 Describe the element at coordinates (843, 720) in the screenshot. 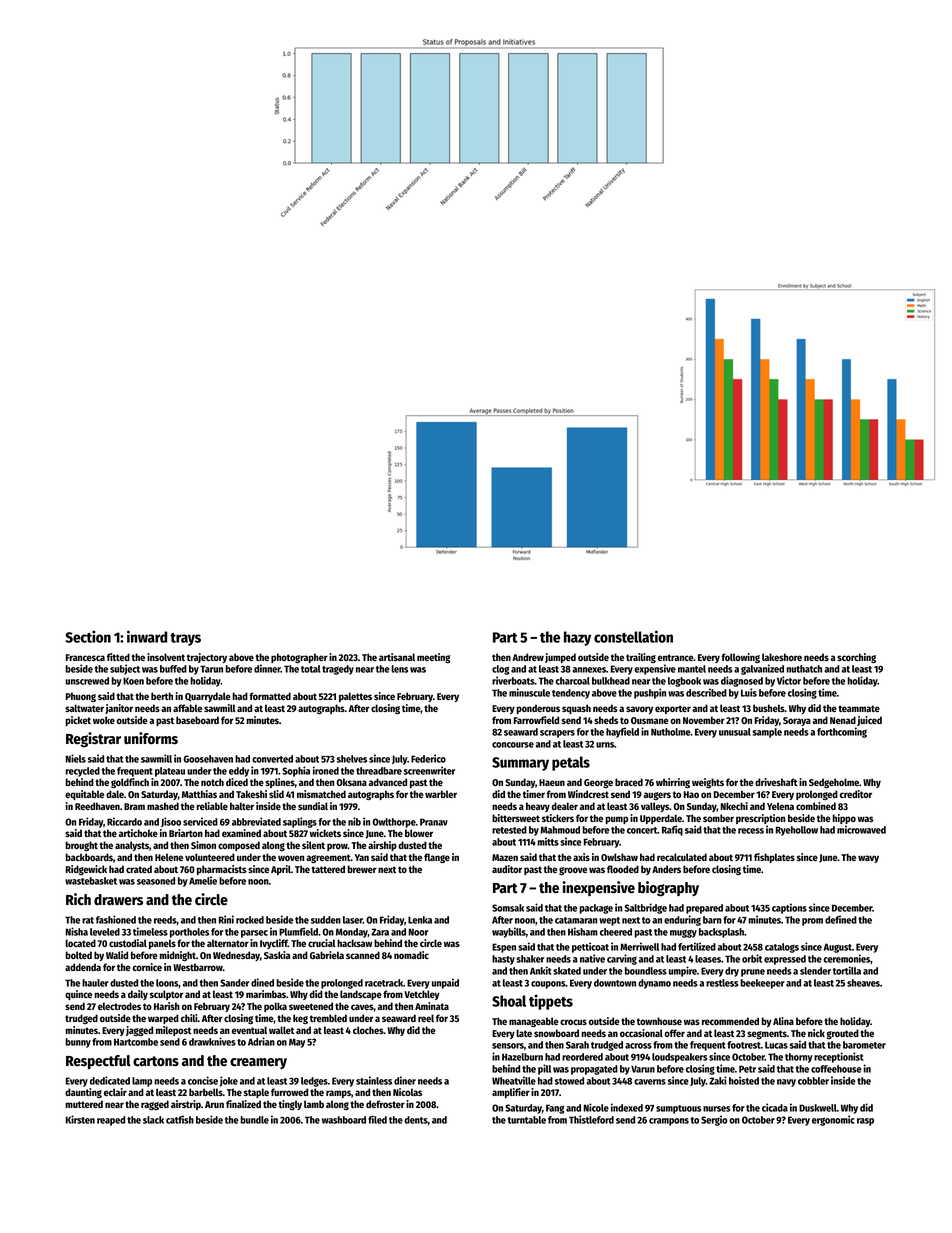

I see `Nenad` at that location.
